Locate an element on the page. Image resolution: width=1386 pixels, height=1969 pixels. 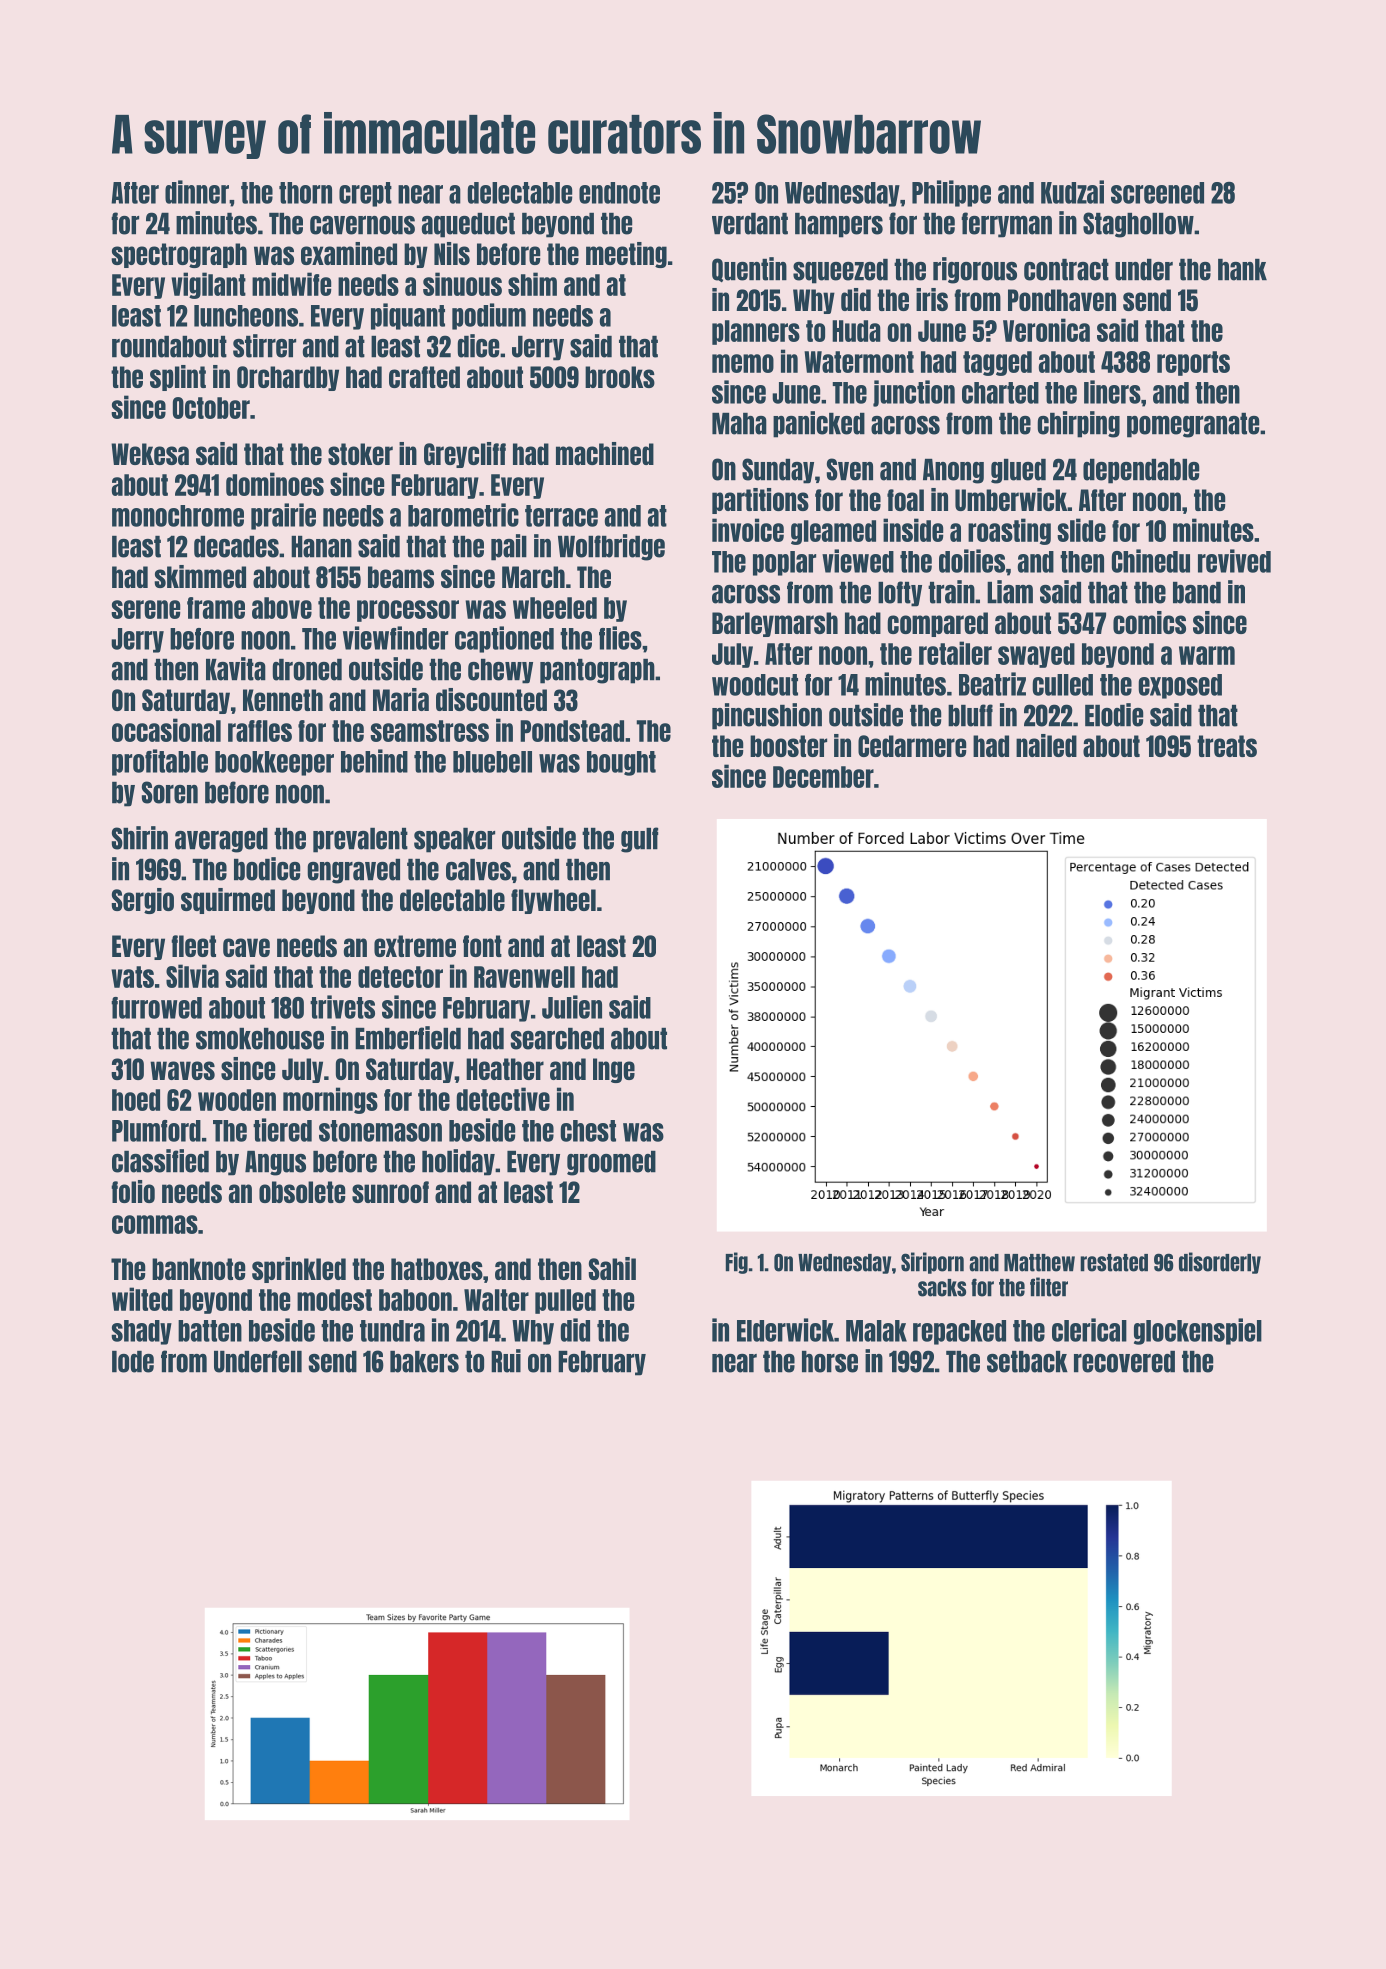
wooden is located at coordinates (237, 1100).
